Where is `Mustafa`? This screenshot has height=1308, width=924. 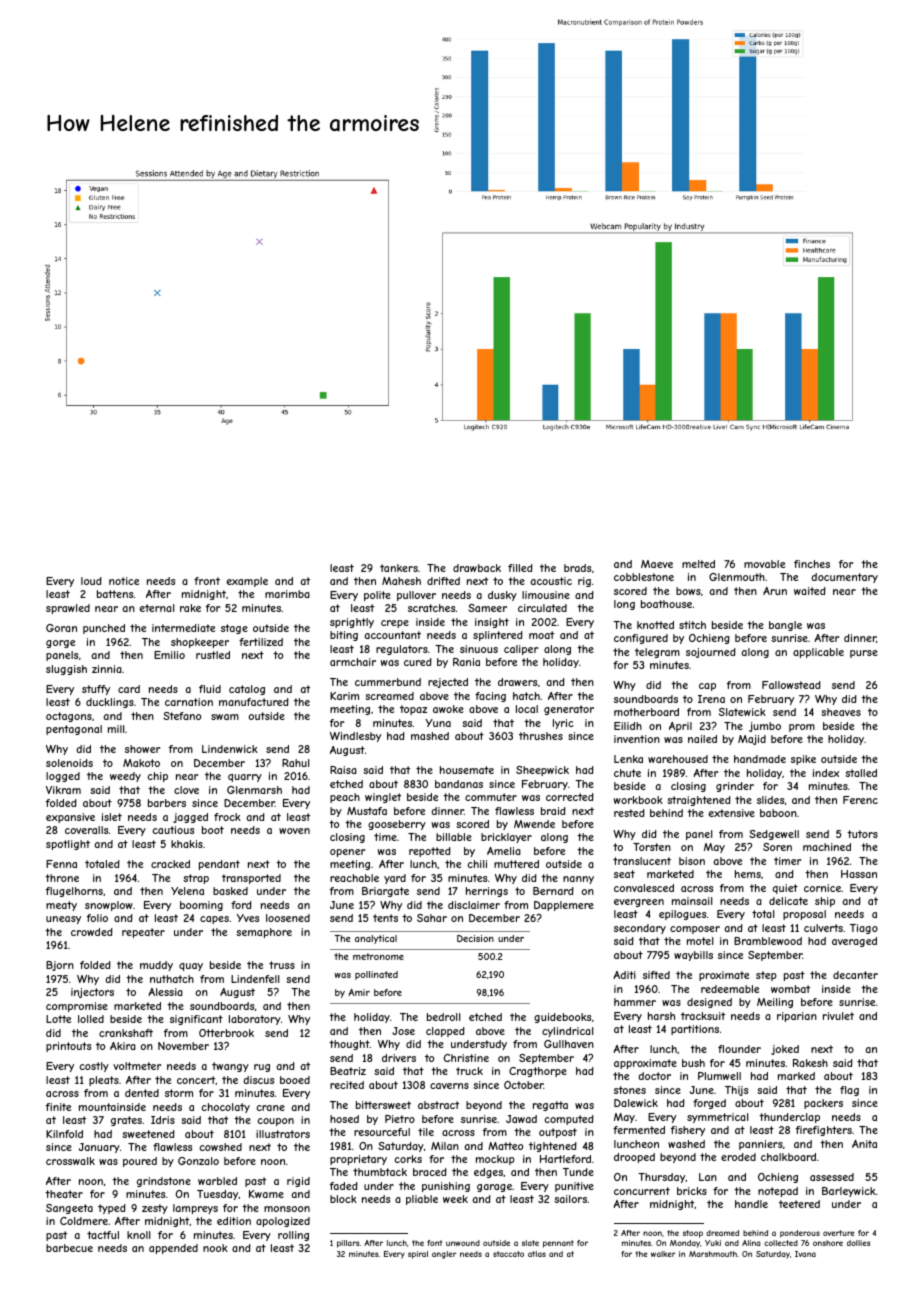 Mustafa is located at coordinates (367, 811).
